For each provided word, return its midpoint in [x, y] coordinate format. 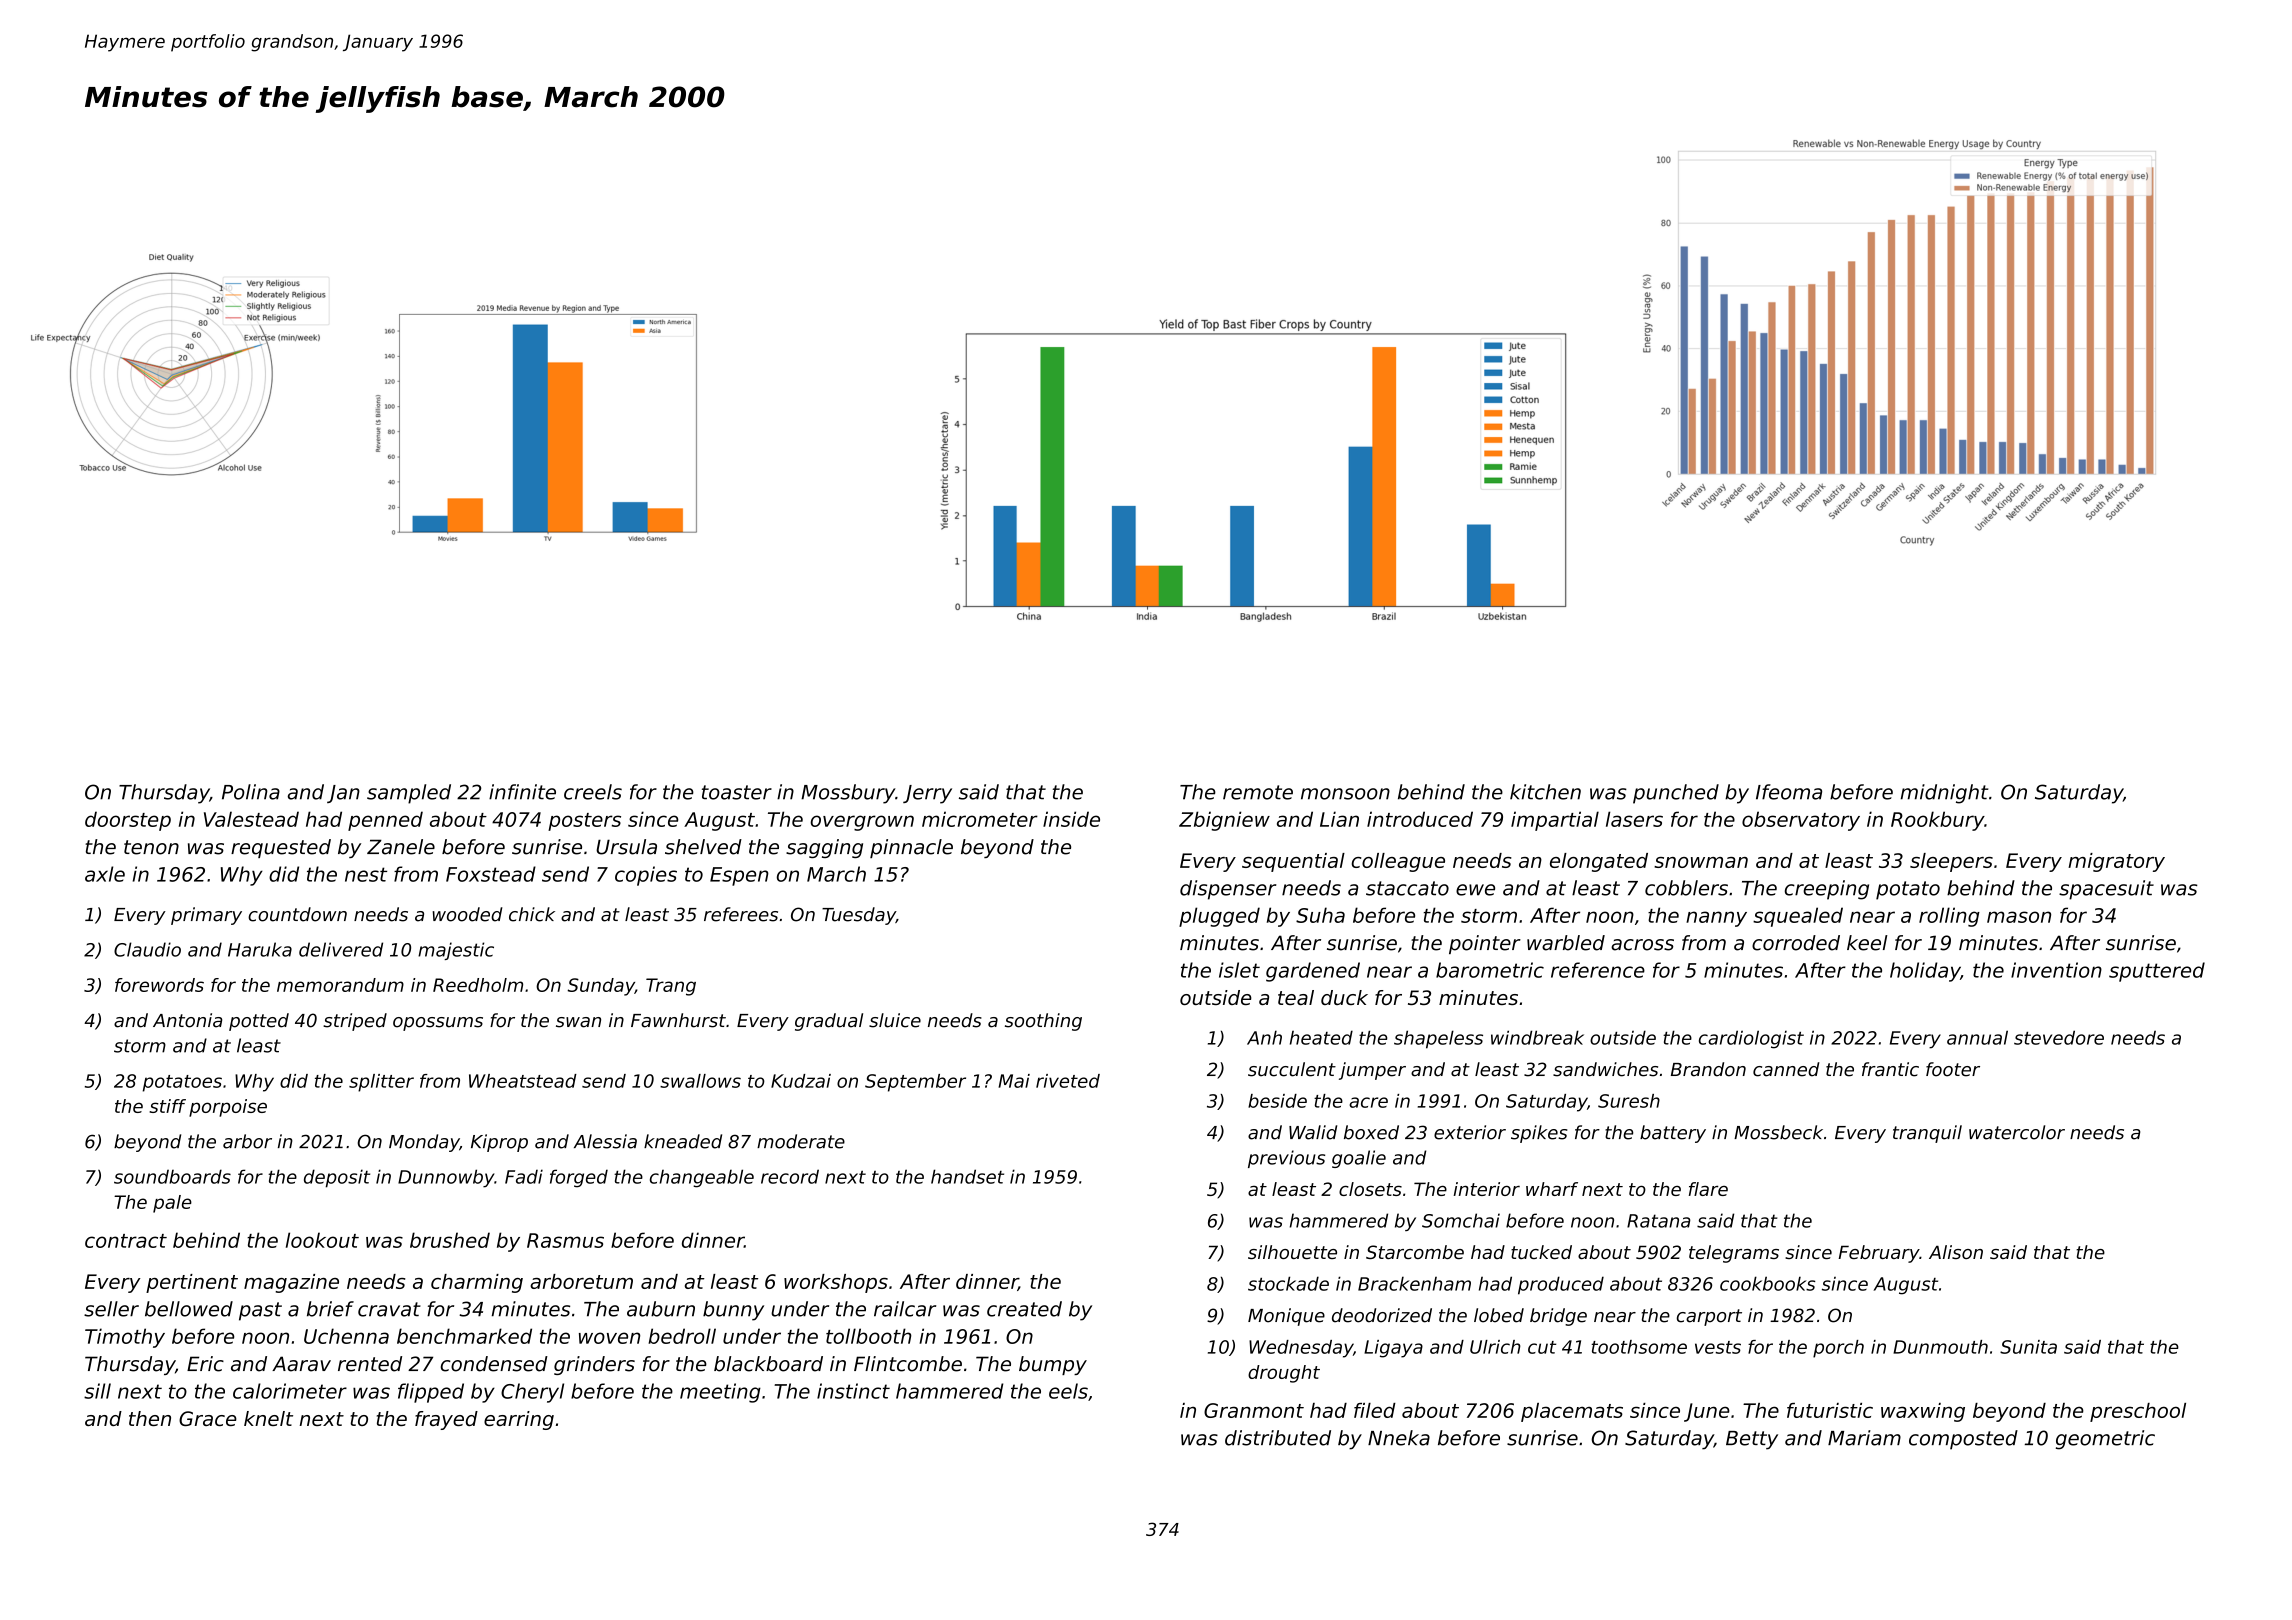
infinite [522, 792]
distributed [1278, 1438]
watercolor [2017, 1132]
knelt [268, 1418]
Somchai [1461, 1220]
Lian [1339, 819]
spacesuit [2106, 890]
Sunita [2028, 1347]
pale [172, 1204]
